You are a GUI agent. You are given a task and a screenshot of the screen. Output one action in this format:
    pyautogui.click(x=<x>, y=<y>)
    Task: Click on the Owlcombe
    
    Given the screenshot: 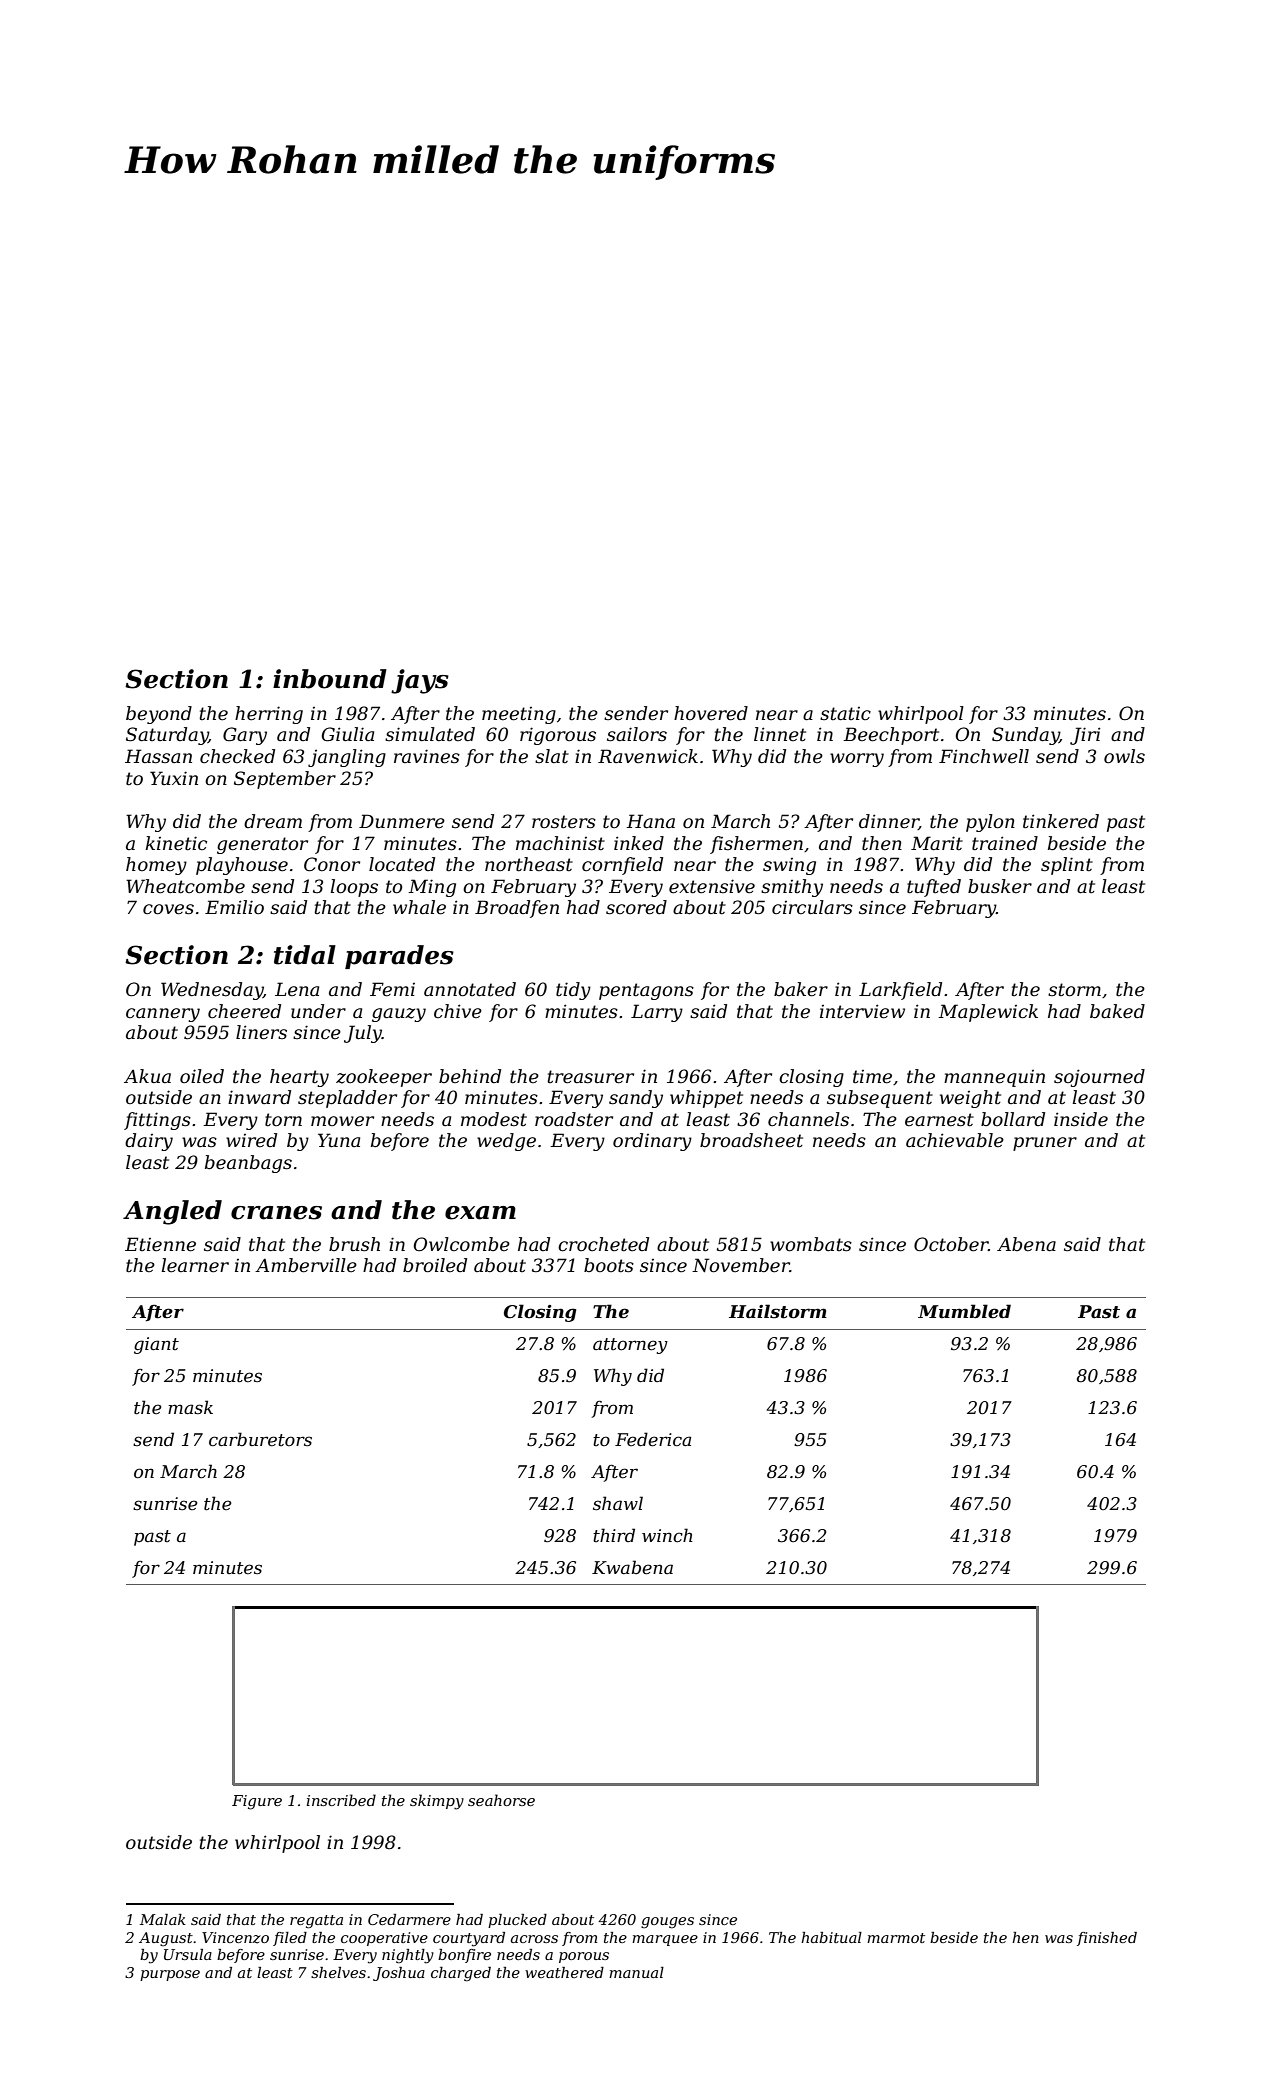 What is the action you would take?
    pyautogui.click(x=462, y=1244)
